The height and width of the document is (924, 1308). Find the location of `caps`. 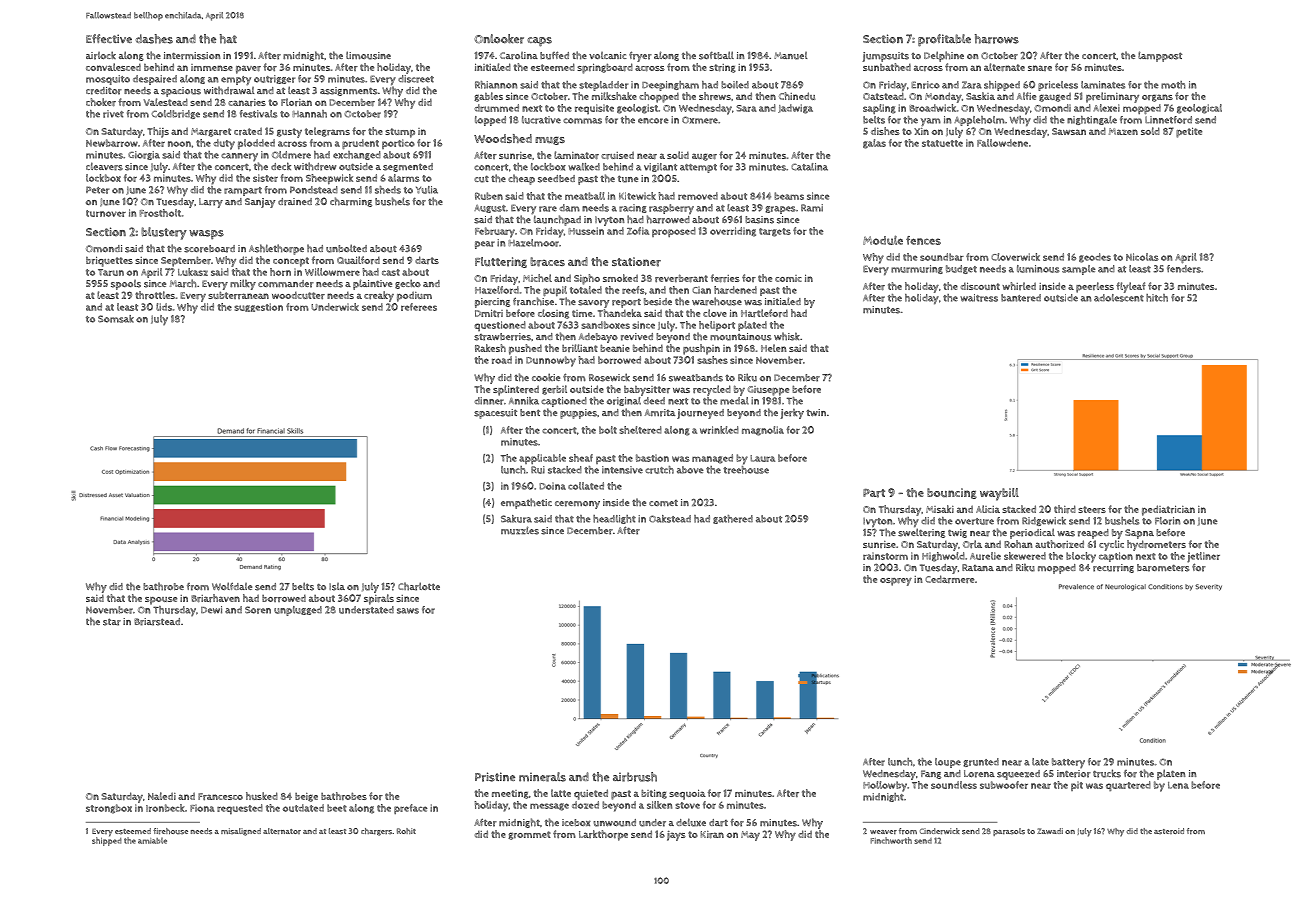

caps is located at coordinates (539, 42).
